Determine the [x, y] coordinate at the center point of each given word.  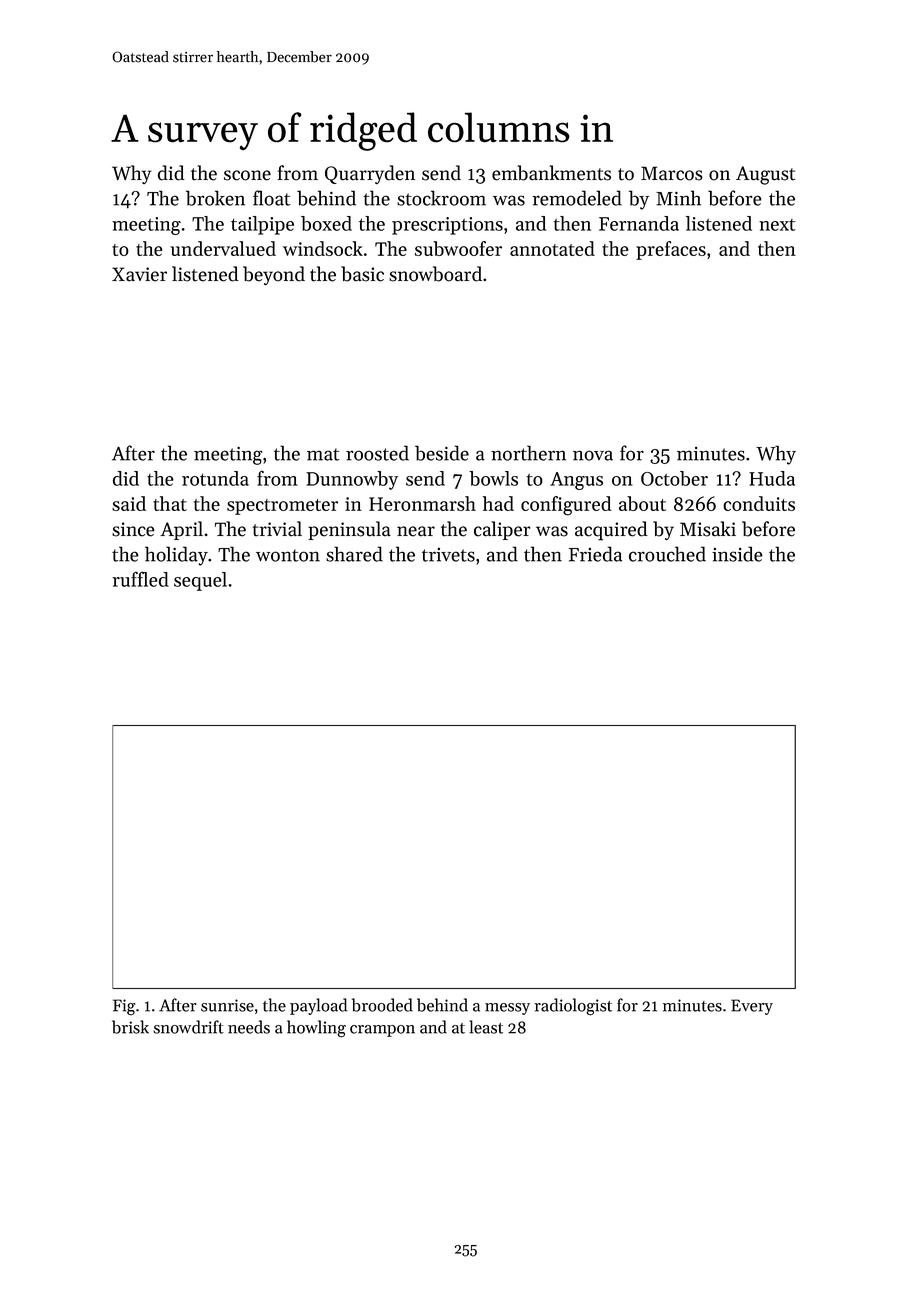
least [486, 1027]
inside [737, 554]
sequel [200, 581]
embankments [551, 173]
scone [247, 175]
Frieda [595, 554]
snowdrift [188, 1027]
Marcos [672, 173]
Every [752, 1007]
